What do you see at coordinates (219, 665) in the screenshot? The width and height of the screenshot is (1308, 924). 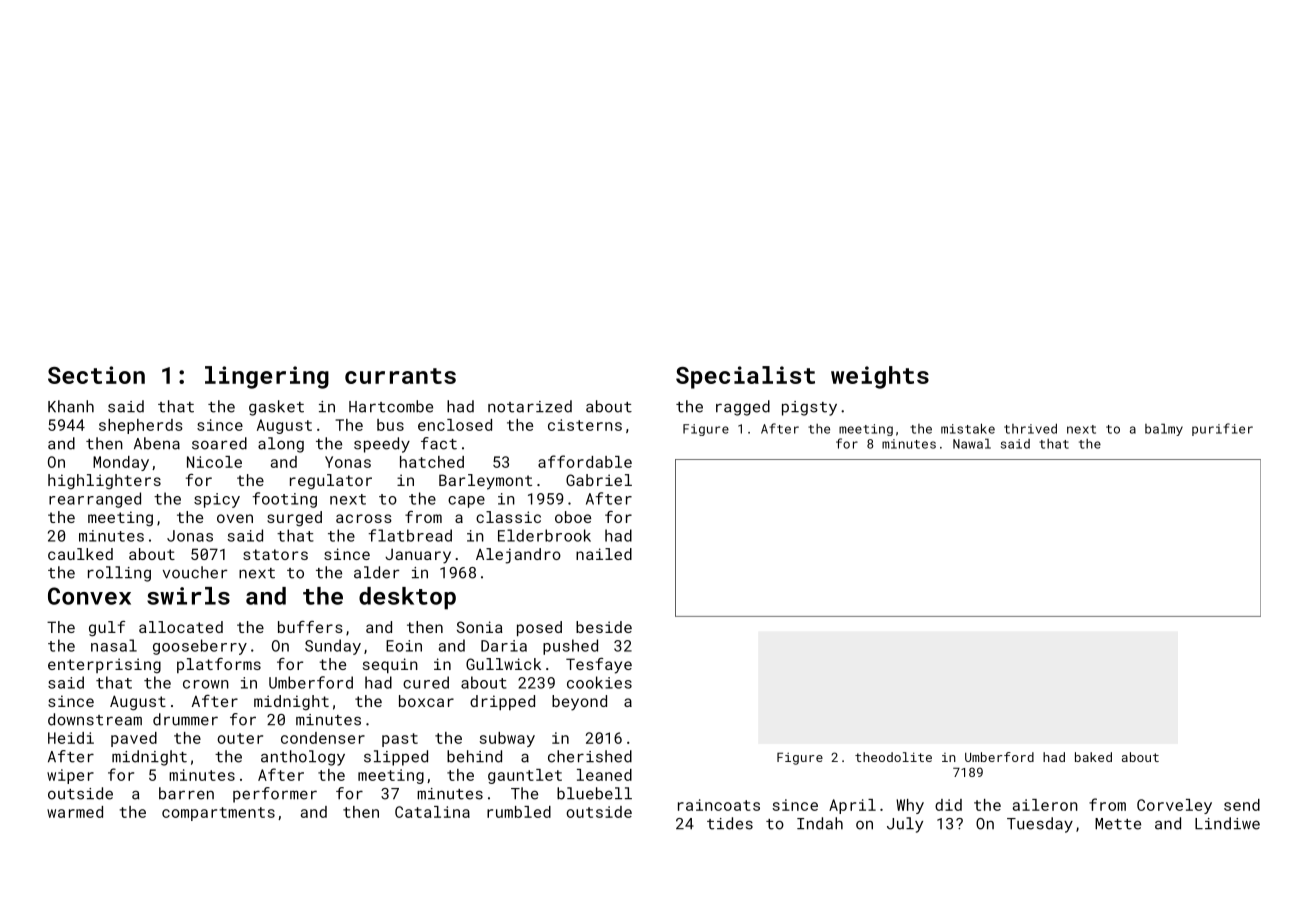 I see `platforms` at bounding box center [219, 665].
